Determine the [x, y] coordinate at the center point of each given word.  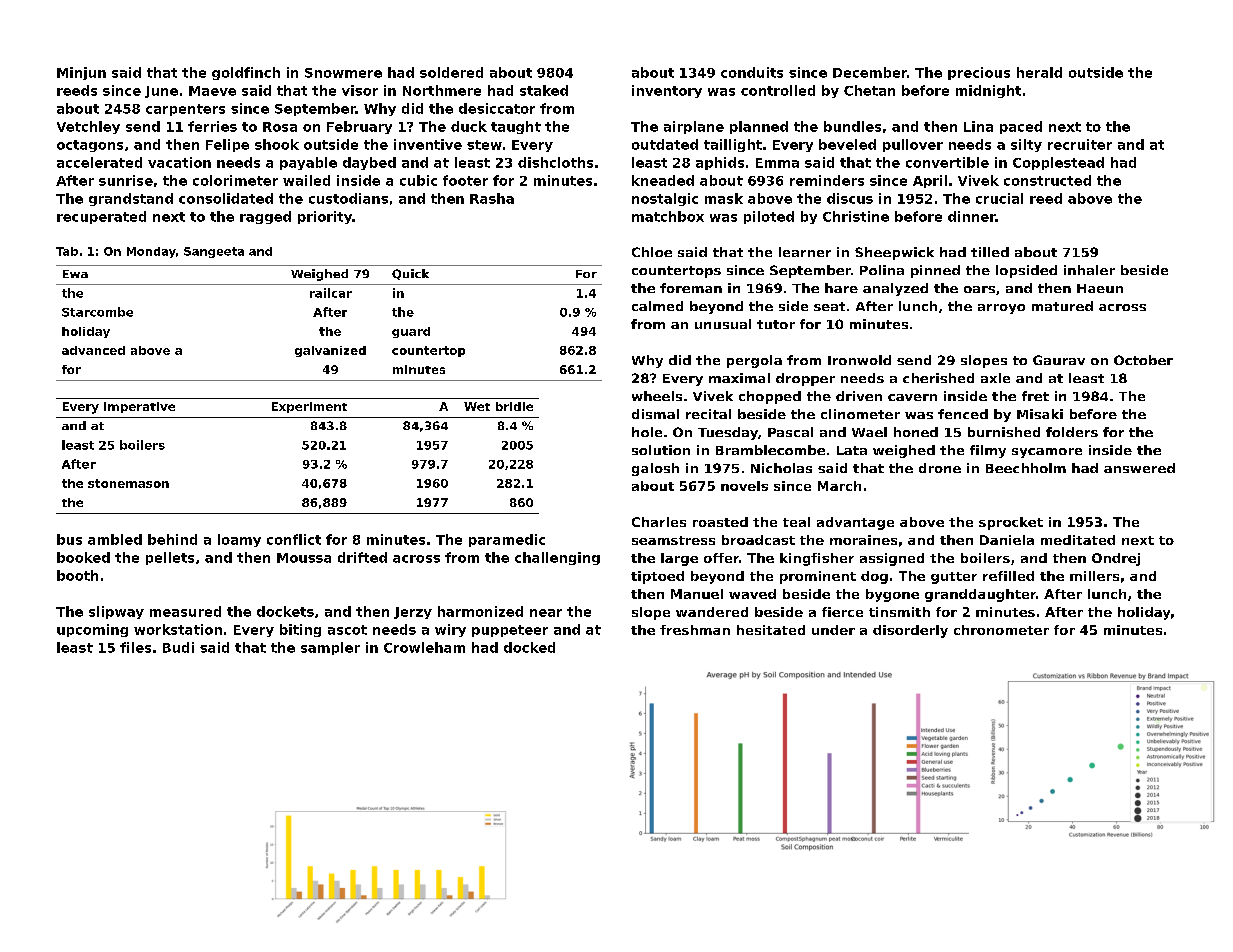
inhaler [1089, 270]
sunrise [126, 180]
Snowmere [343, 73]
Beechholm [1026, 468]
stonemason [128, 483]
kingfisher [817, 559]
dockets [285, 611]
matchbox [668, 216]
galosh [655, 469]
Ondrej [1116, 559]
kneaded [663, 180]
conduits [752, 72]
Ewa [75, 274]
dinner [971, 216]
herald [1039, 72]
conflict [294, 539]
